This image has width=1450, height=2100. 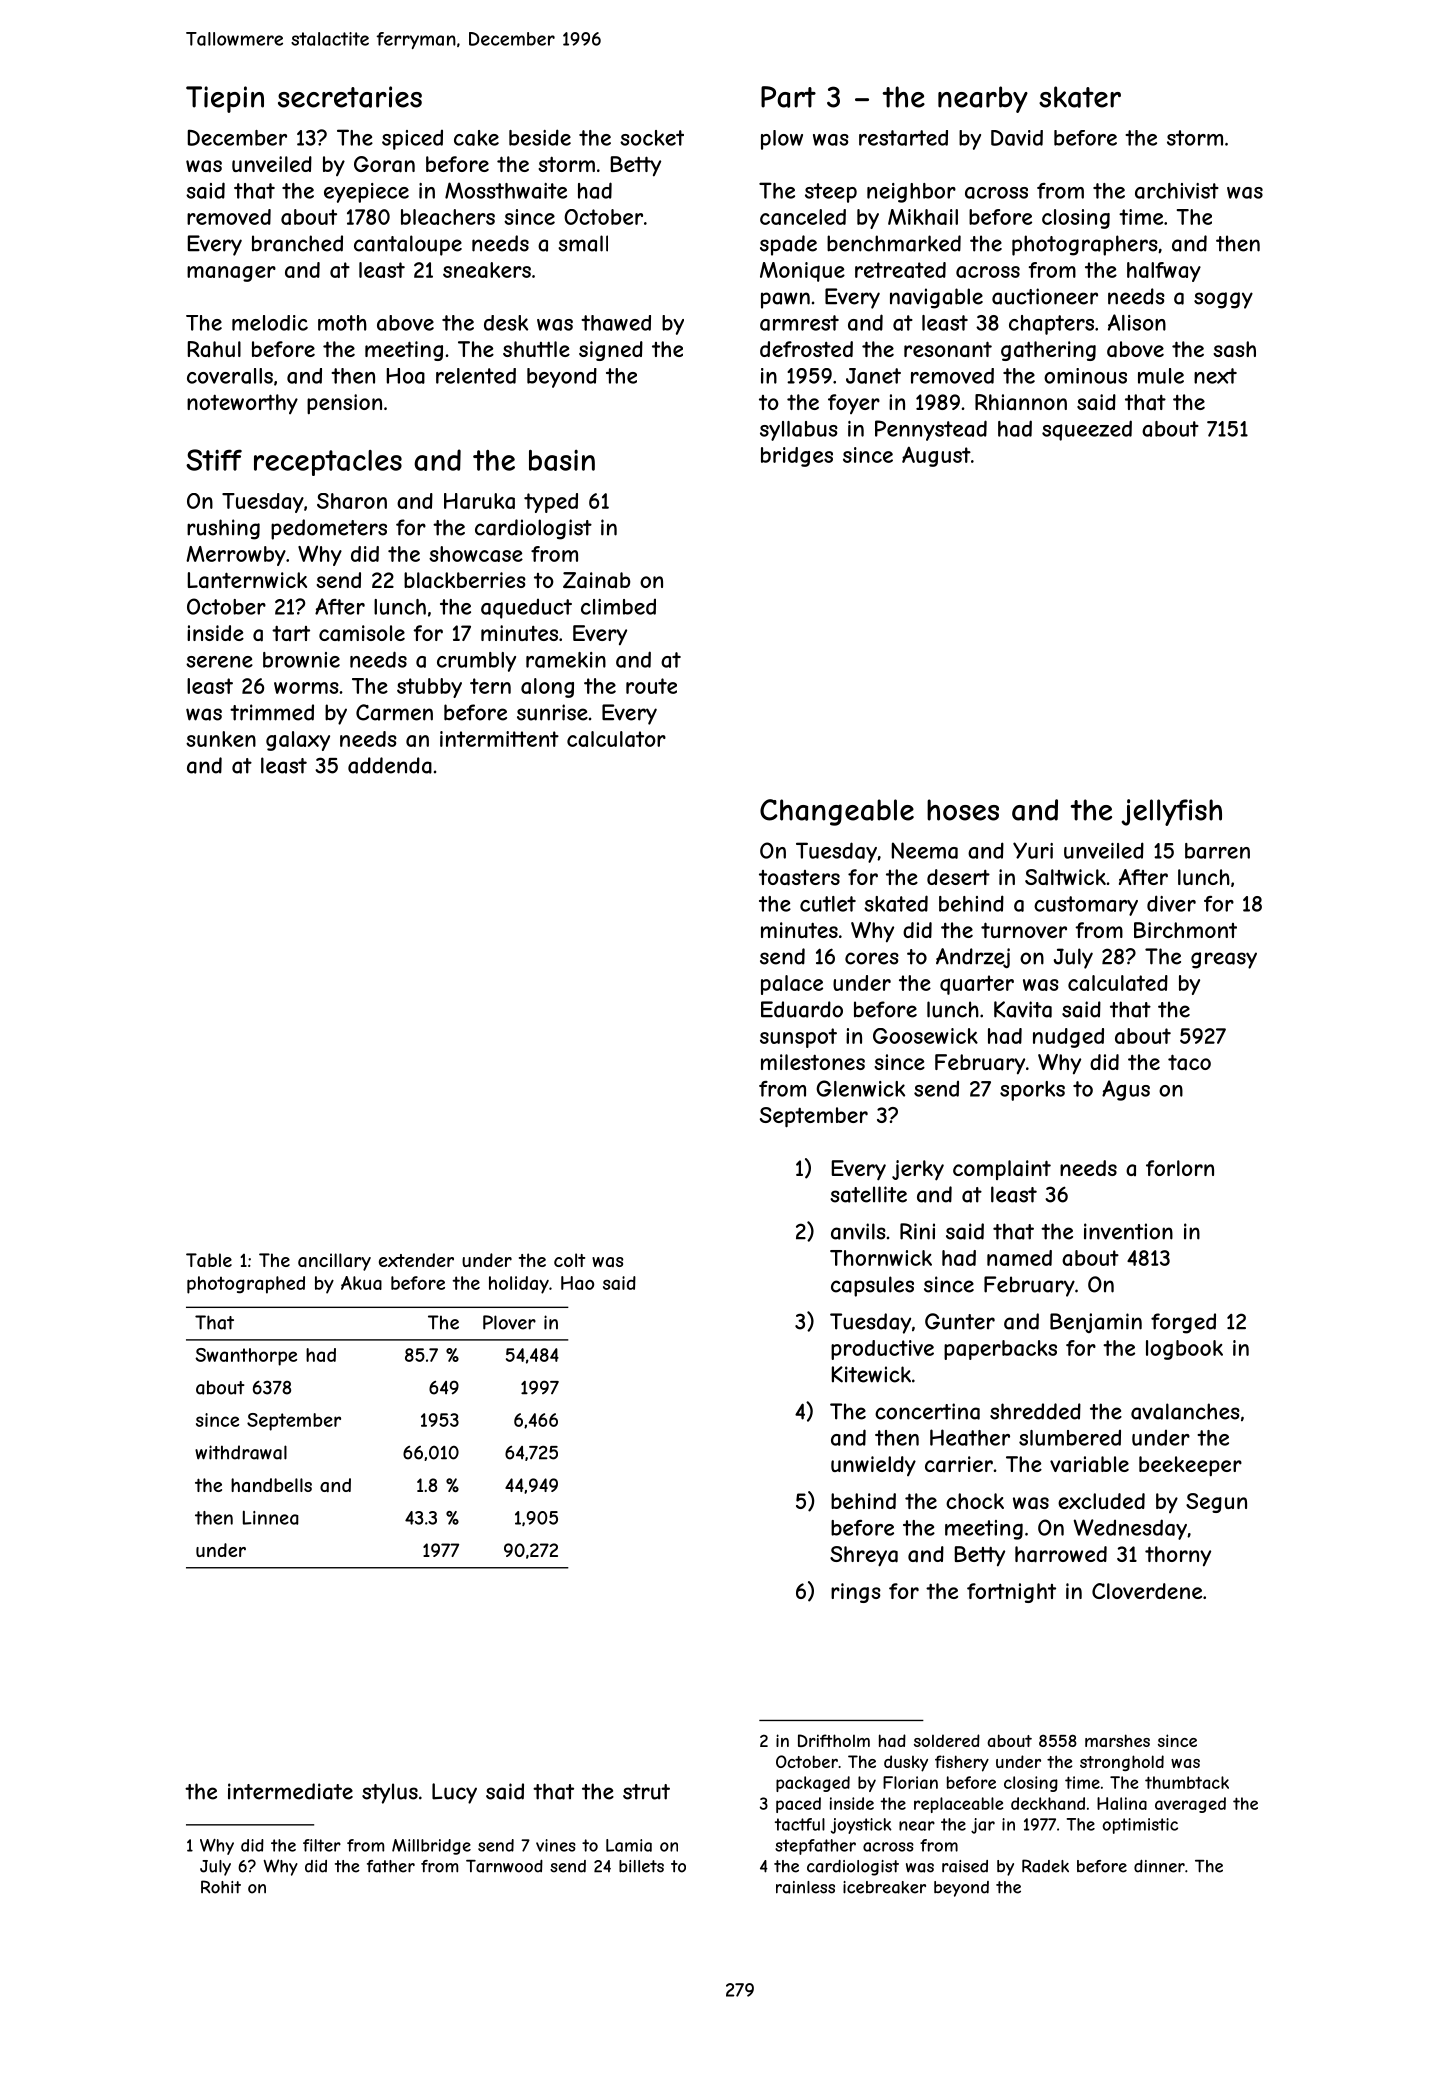 I want to click on unwieldy, so click(x=873, y=1466).
